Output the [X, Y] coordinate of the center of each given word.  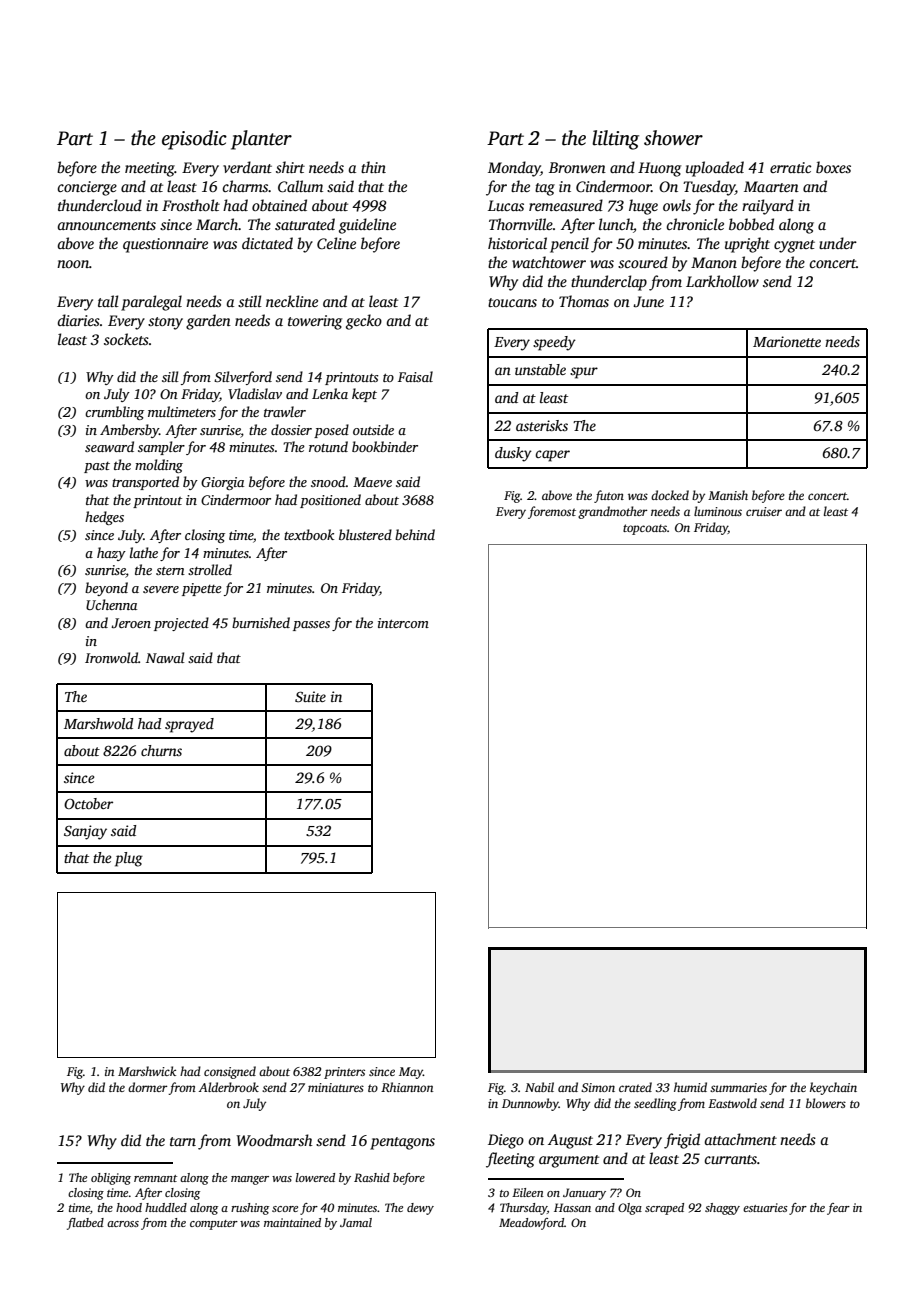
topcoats [645, 529]
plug [129, 859]
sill [170, 376]
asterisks [542, 425]
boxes [833, 167]
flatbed [85, 1224]
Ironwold [111, 657]
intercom [403, 623]
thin [373, 167]
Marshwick [147, 1071]
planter [261, 140]
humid [690, 1087]
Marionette [787, 341]
